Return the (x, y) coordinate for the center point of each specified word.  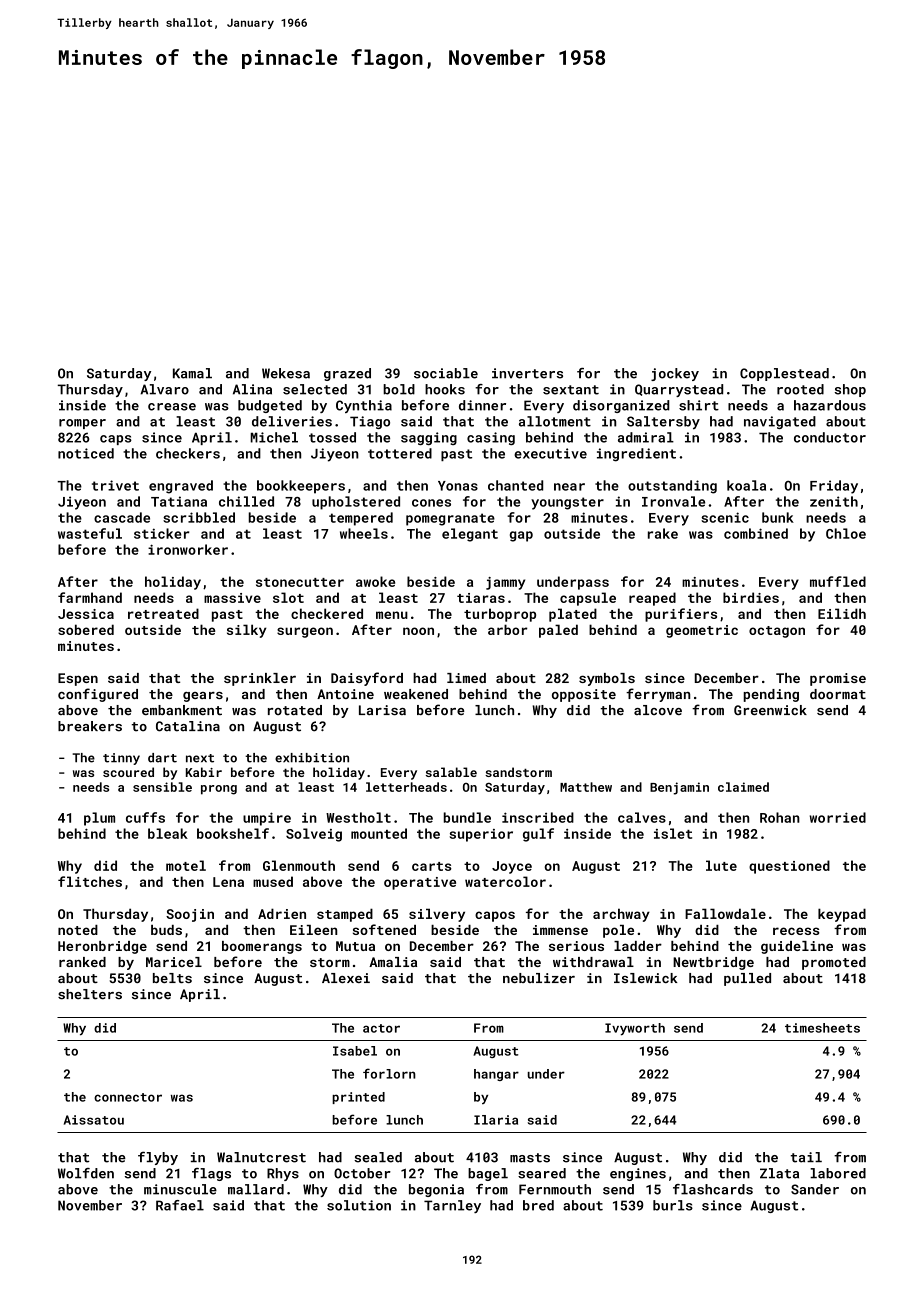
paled (558, 631)
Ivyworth (635, 1029)
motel (186, 865)
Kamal (192, 373)
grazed (347, 374)
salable (451, 772)
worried (837, 817)
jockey (675, 374)
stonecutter (300, 582)
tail (806, 1157)
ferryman (658, 695)
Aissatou (94, 1120)
